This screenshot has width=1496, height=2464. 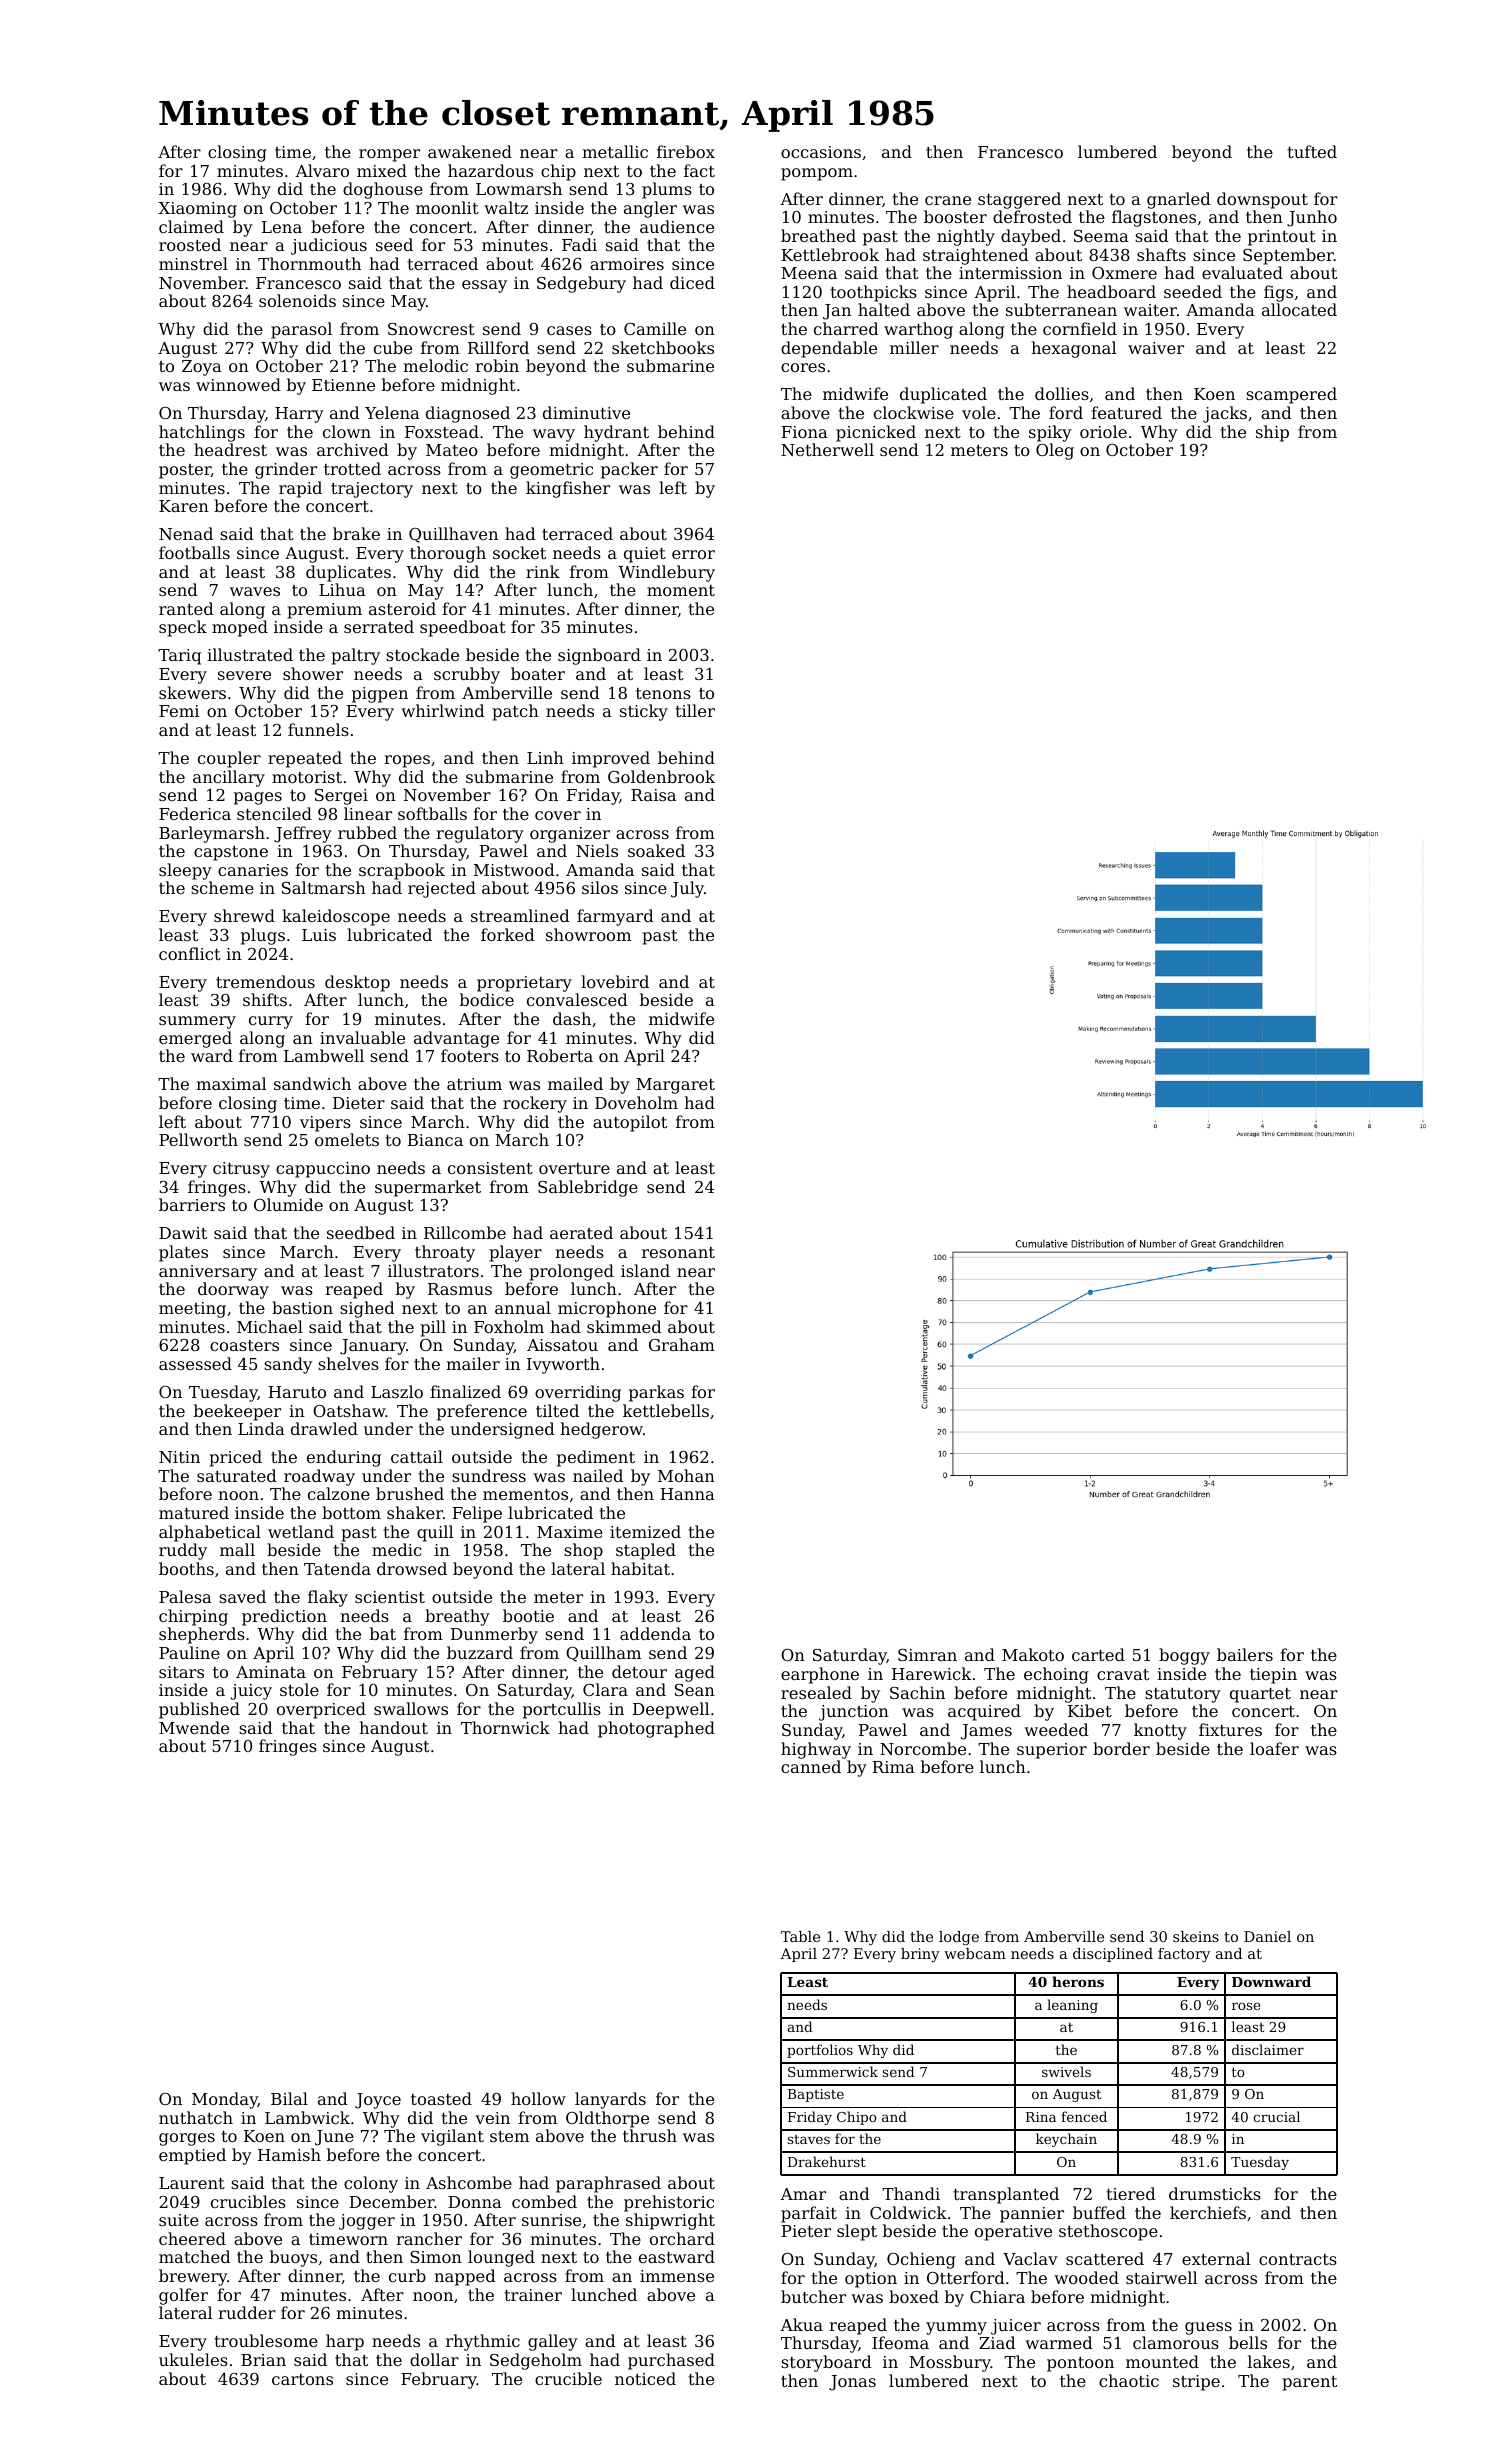 I want to click on knotty, so click(x=1160, y=1731).
